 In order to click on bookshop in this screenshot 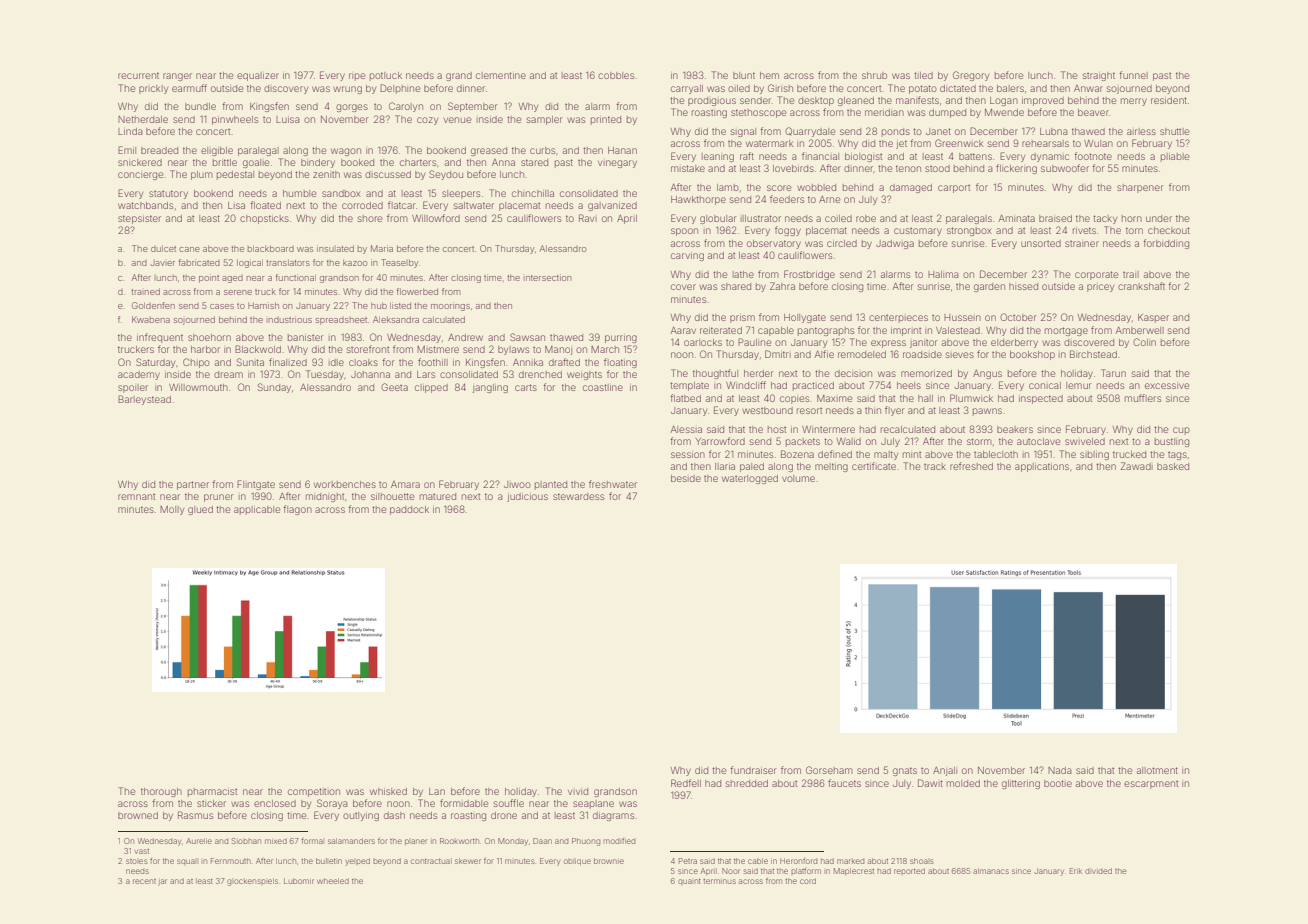, I will do `click(1032, 355)`.
